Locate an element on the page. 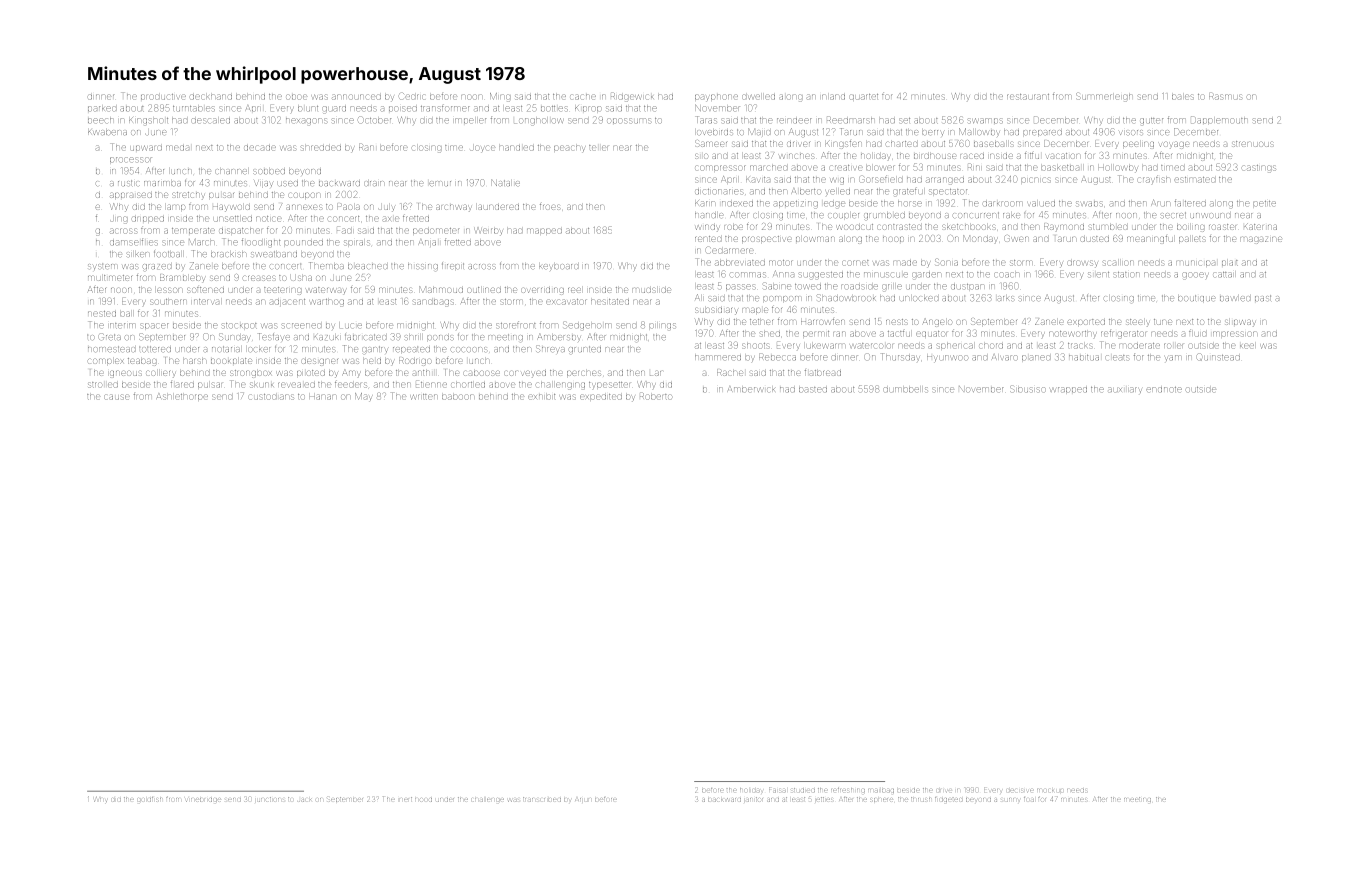  mapped is located at coordinates (544, 231).
